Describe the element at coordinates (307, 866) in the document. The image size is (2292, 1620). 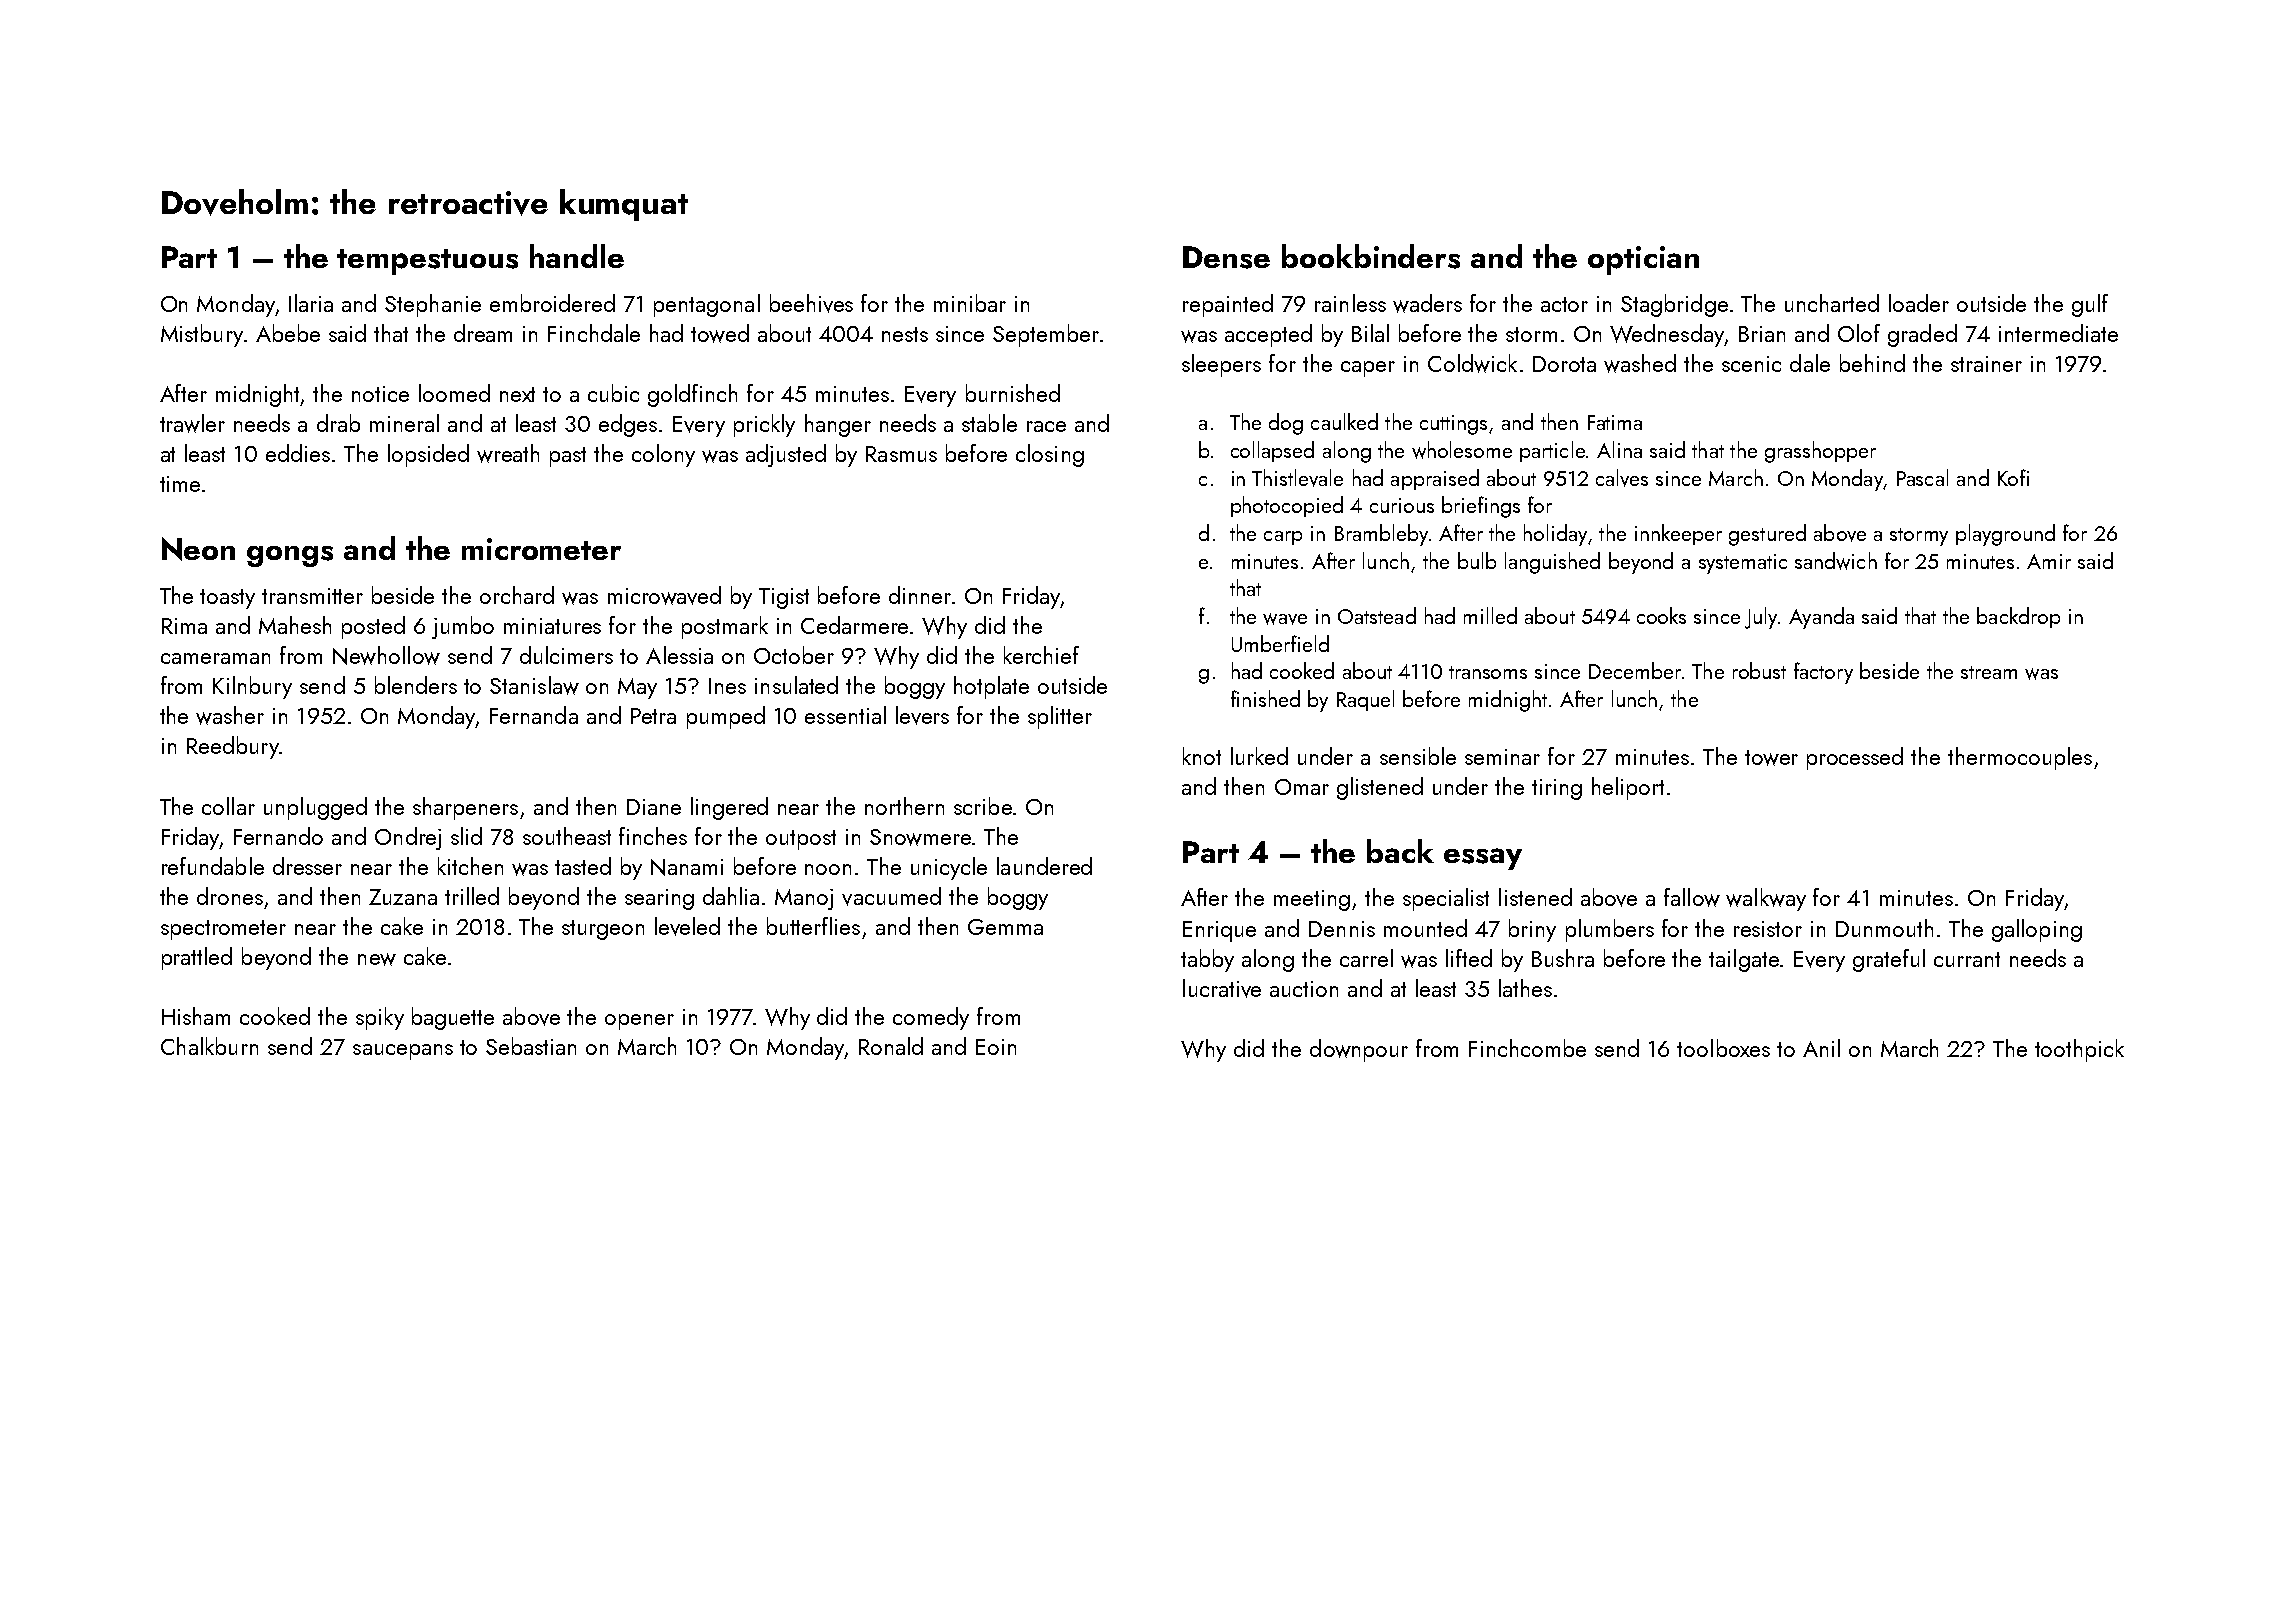
I see `dresser` at that location.
